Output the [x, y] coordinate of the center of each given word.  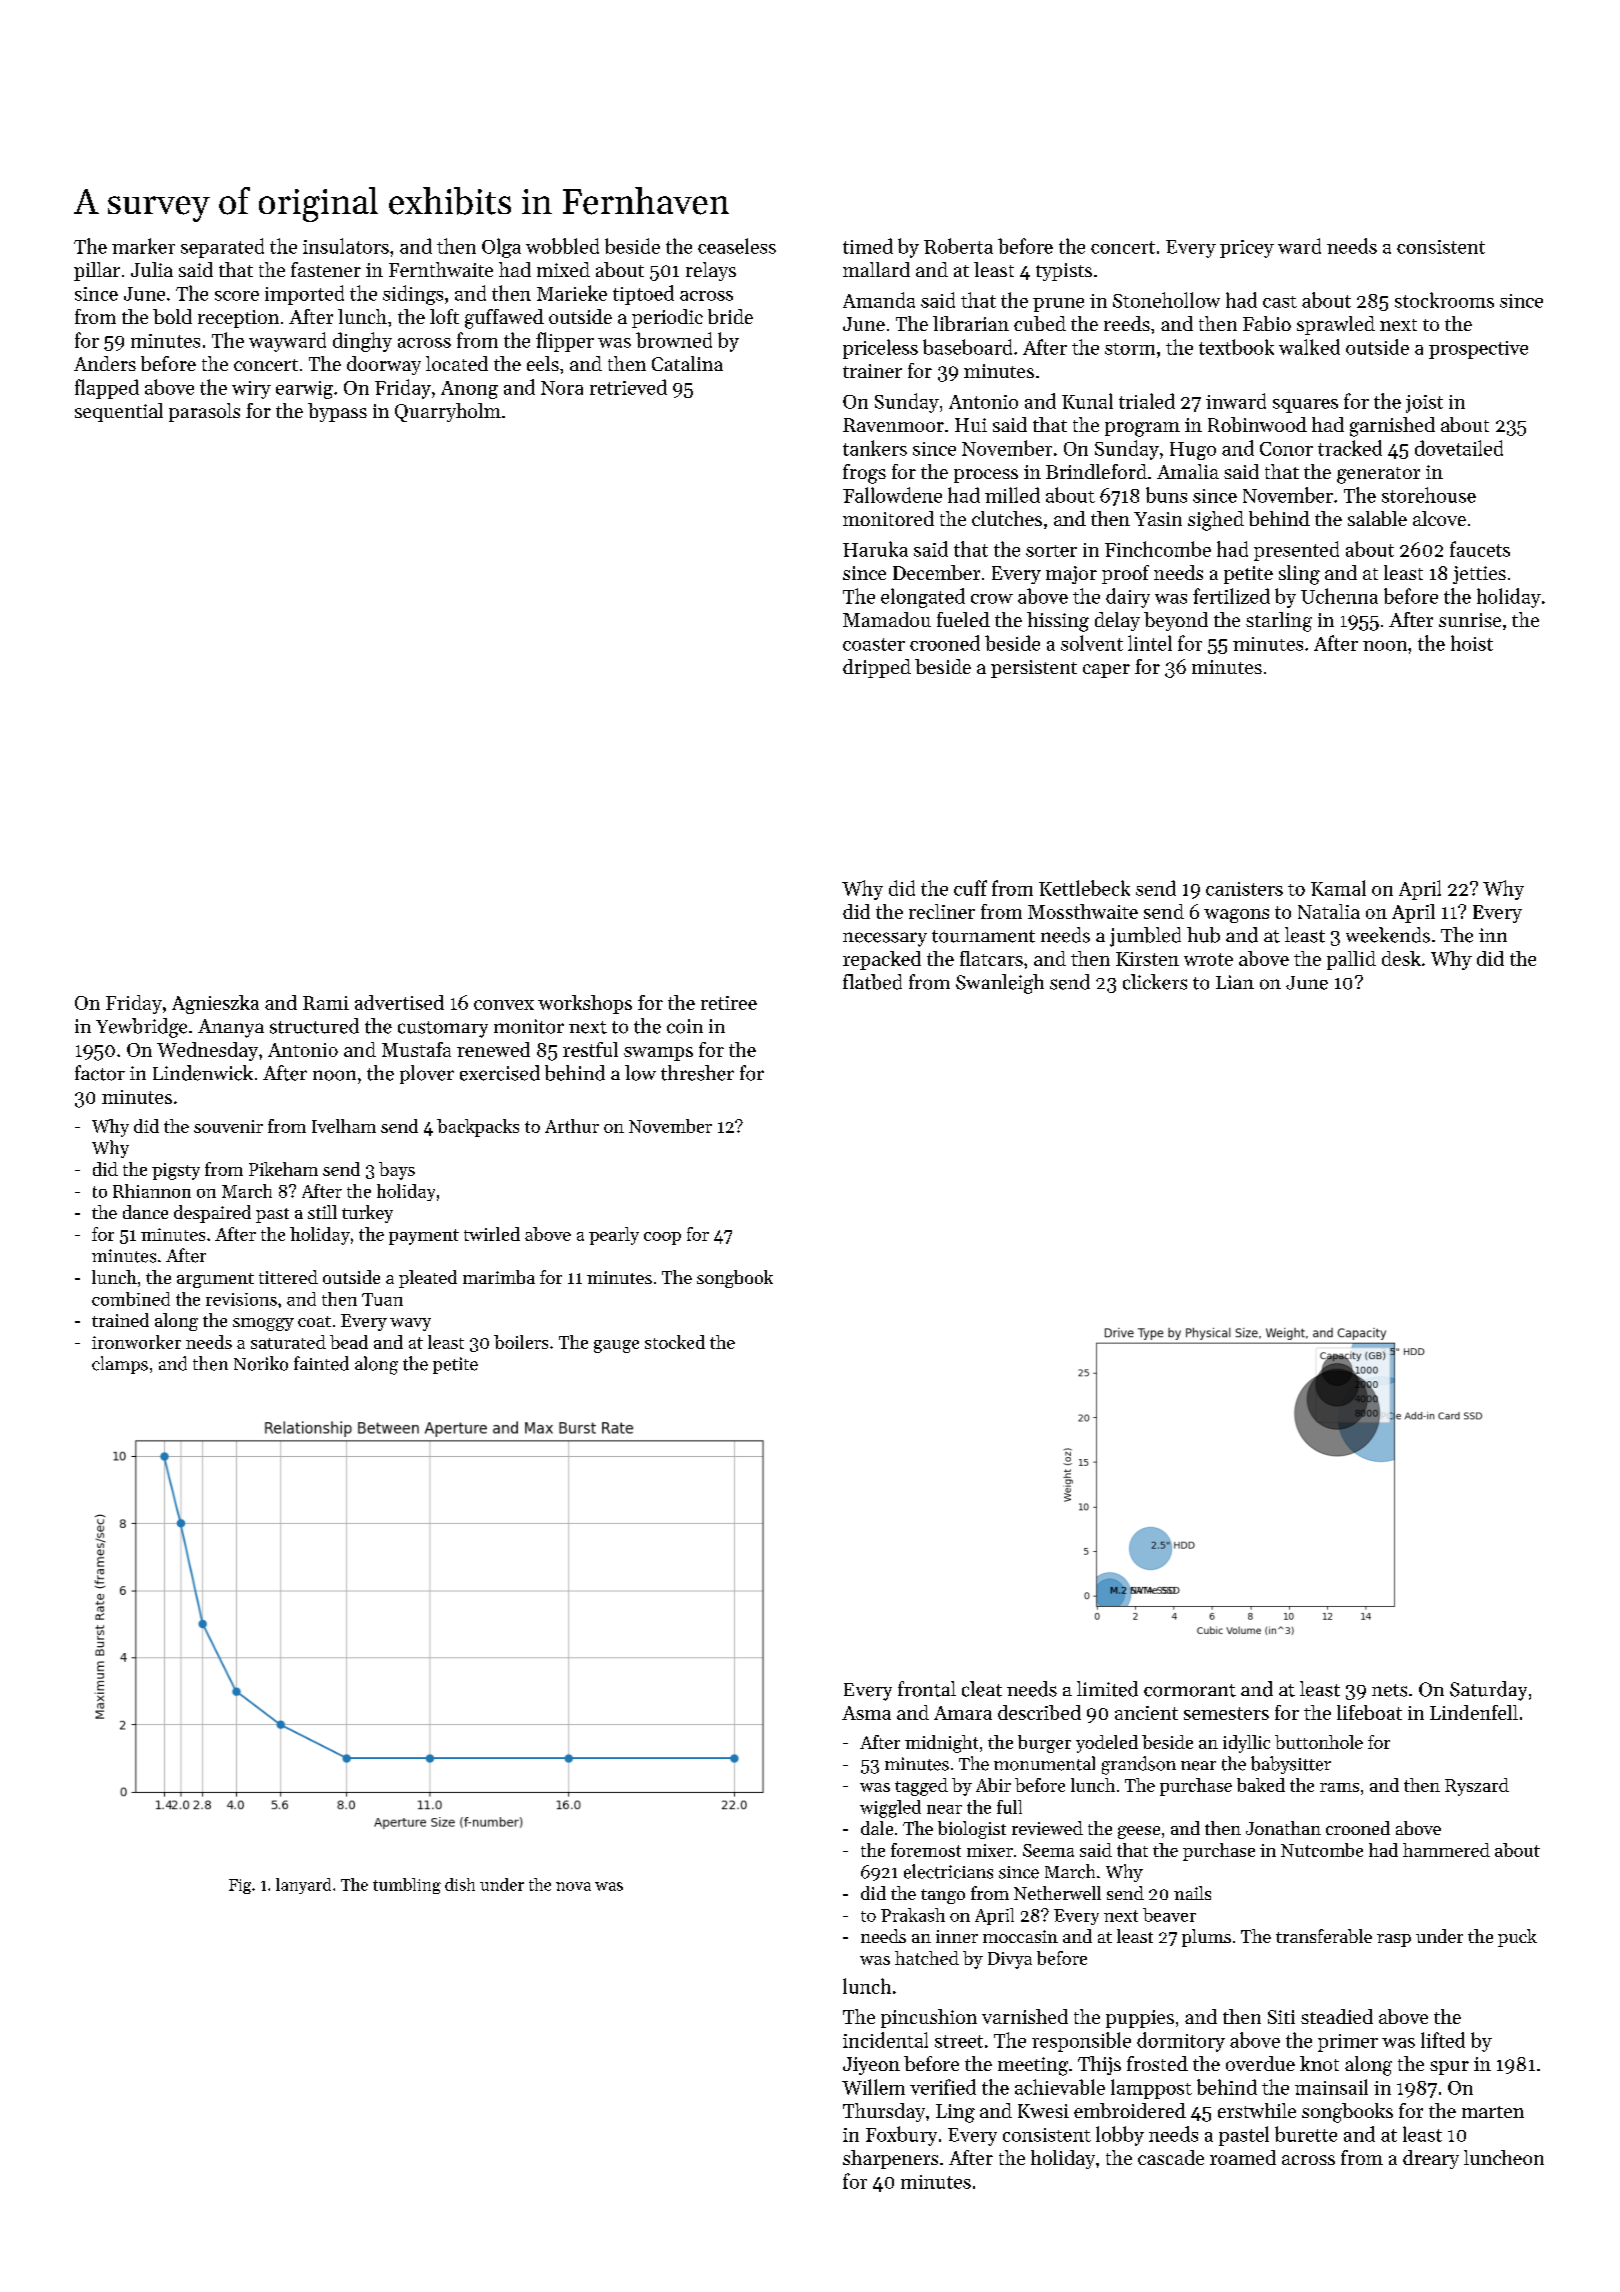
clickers [1155, 982]
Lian [1235, 982]
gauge [616, 1346]
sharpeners [890, 2159]
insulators [346, 246]
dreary [1431, 2159]
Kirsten [1147, 959]
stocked [675, 1342]
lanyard [303, 1886]
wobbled [562, 246]
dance [145, 1212]
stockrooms [1444, 300]
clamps [120, 1365]
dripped [877, 668]
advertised [399, 1002]
